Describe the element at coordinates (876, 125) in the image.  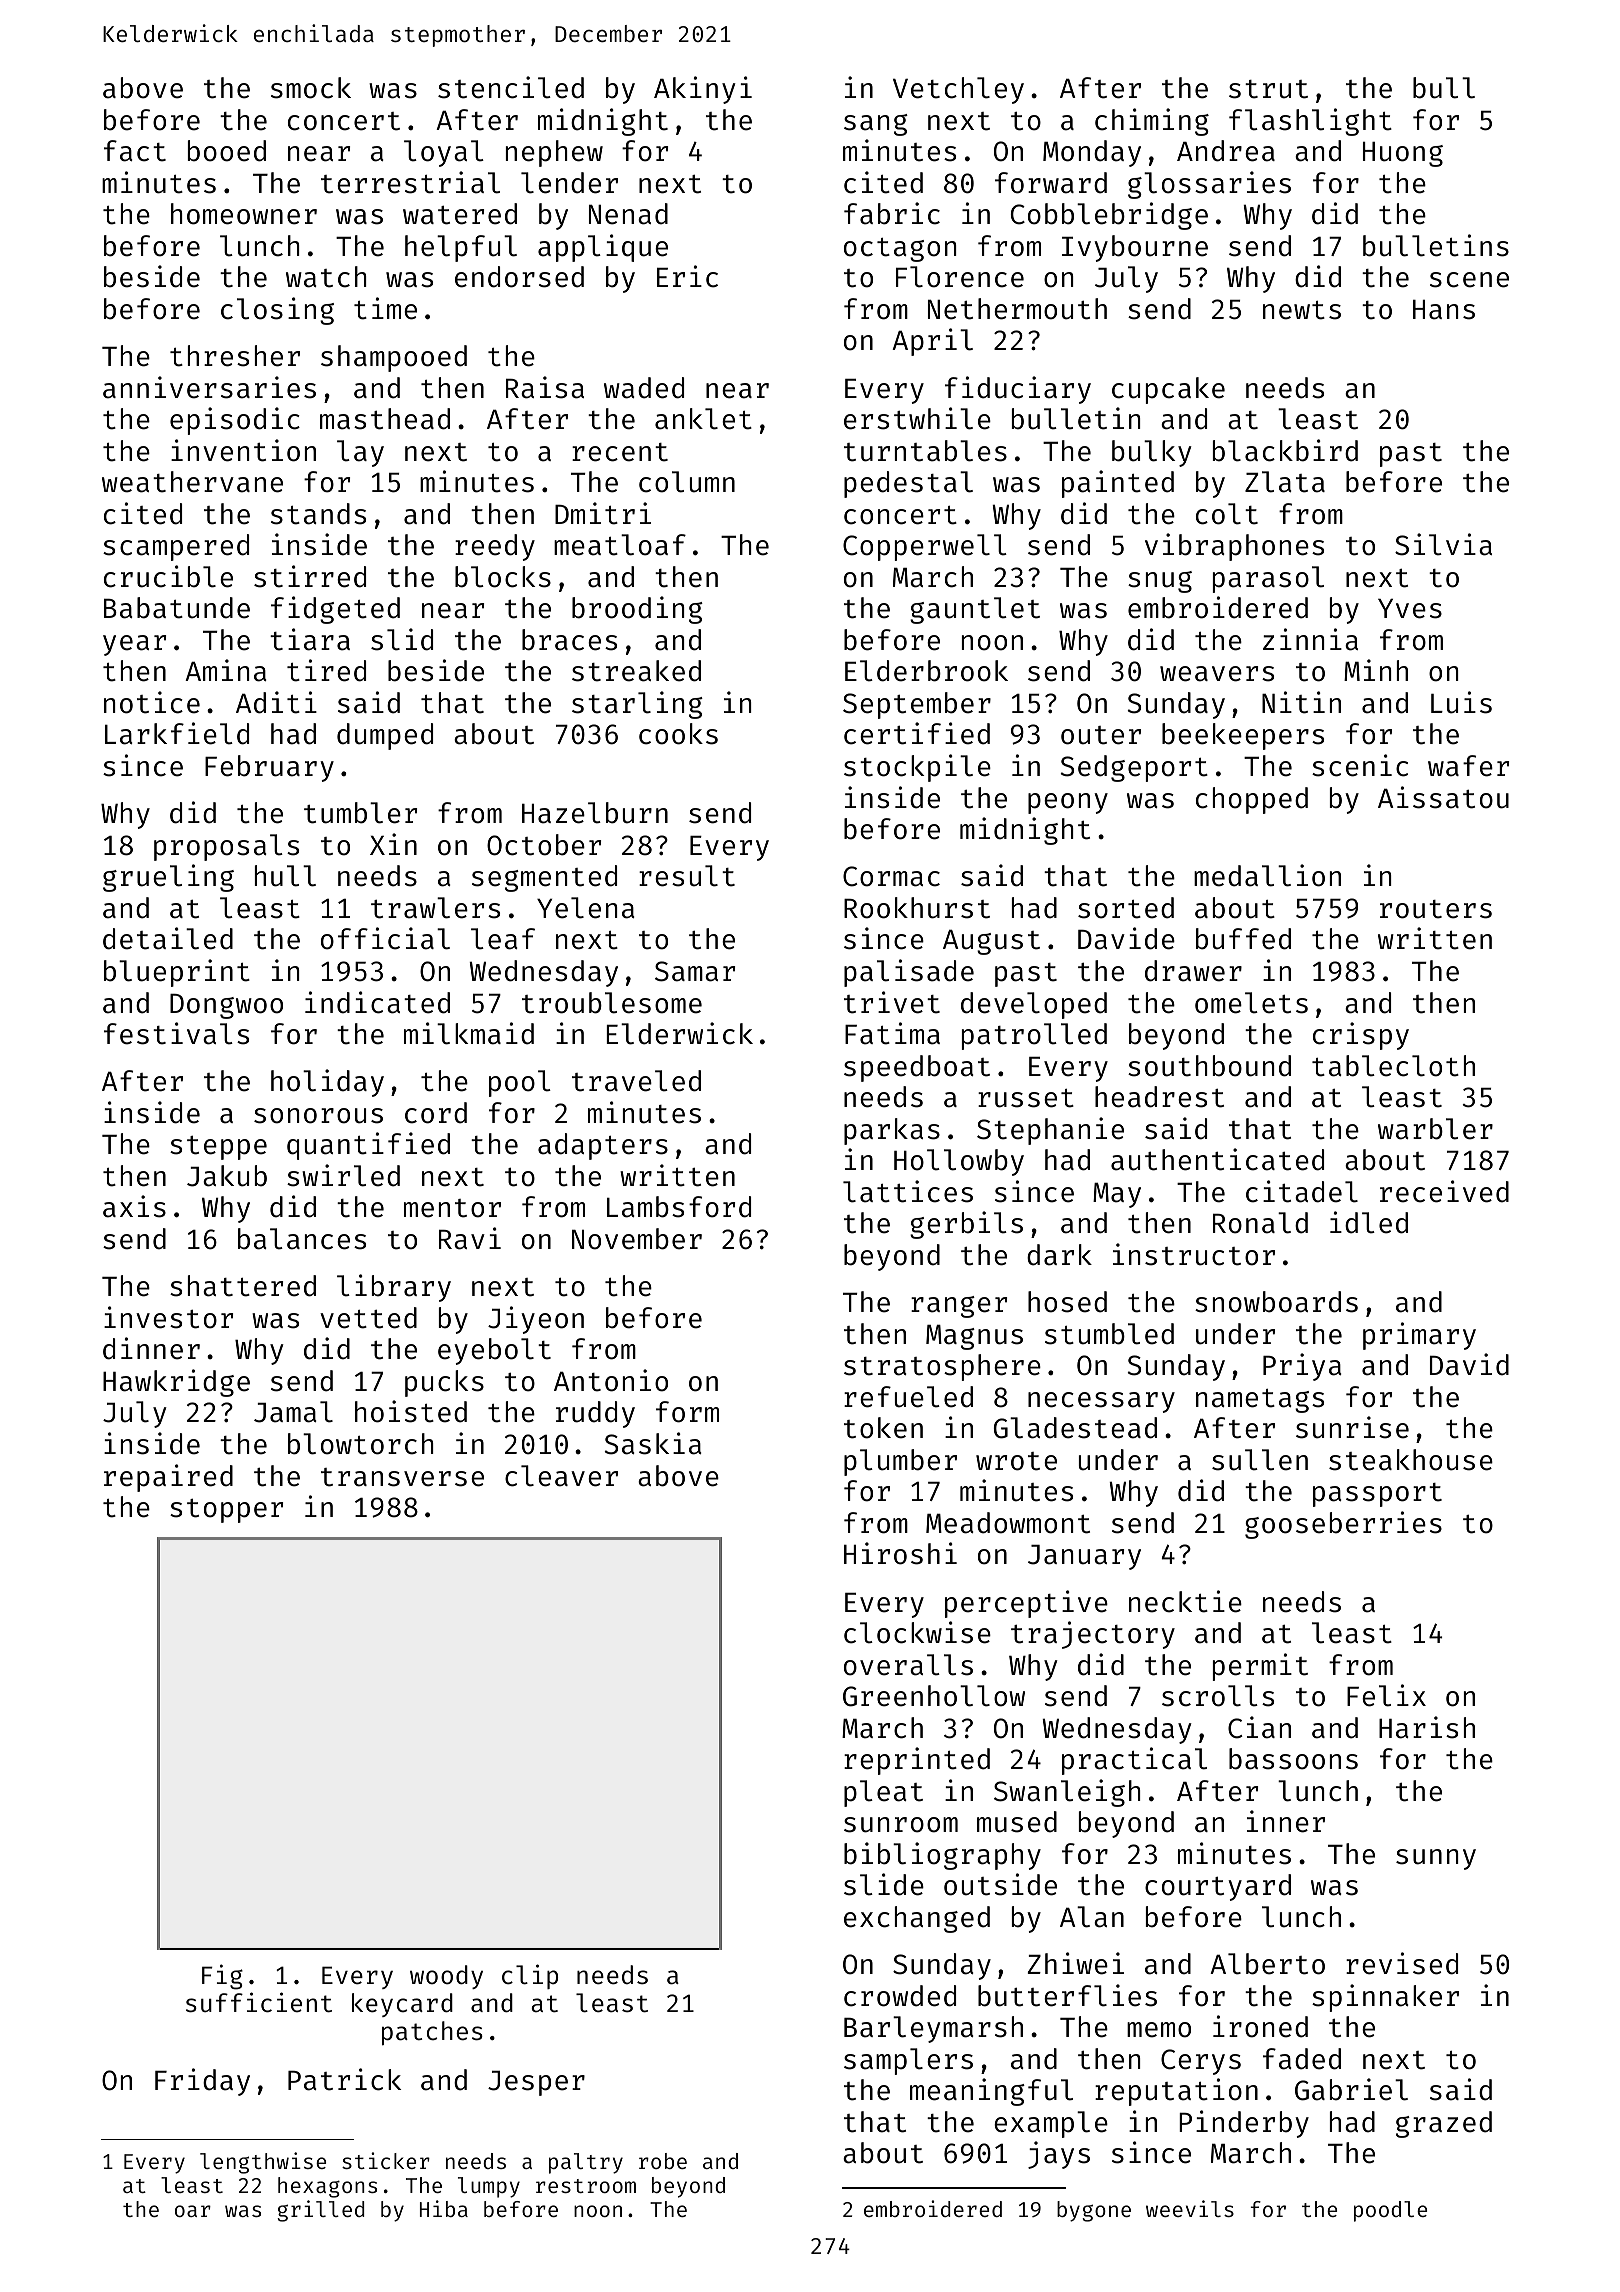
I see `sang` at that location.
